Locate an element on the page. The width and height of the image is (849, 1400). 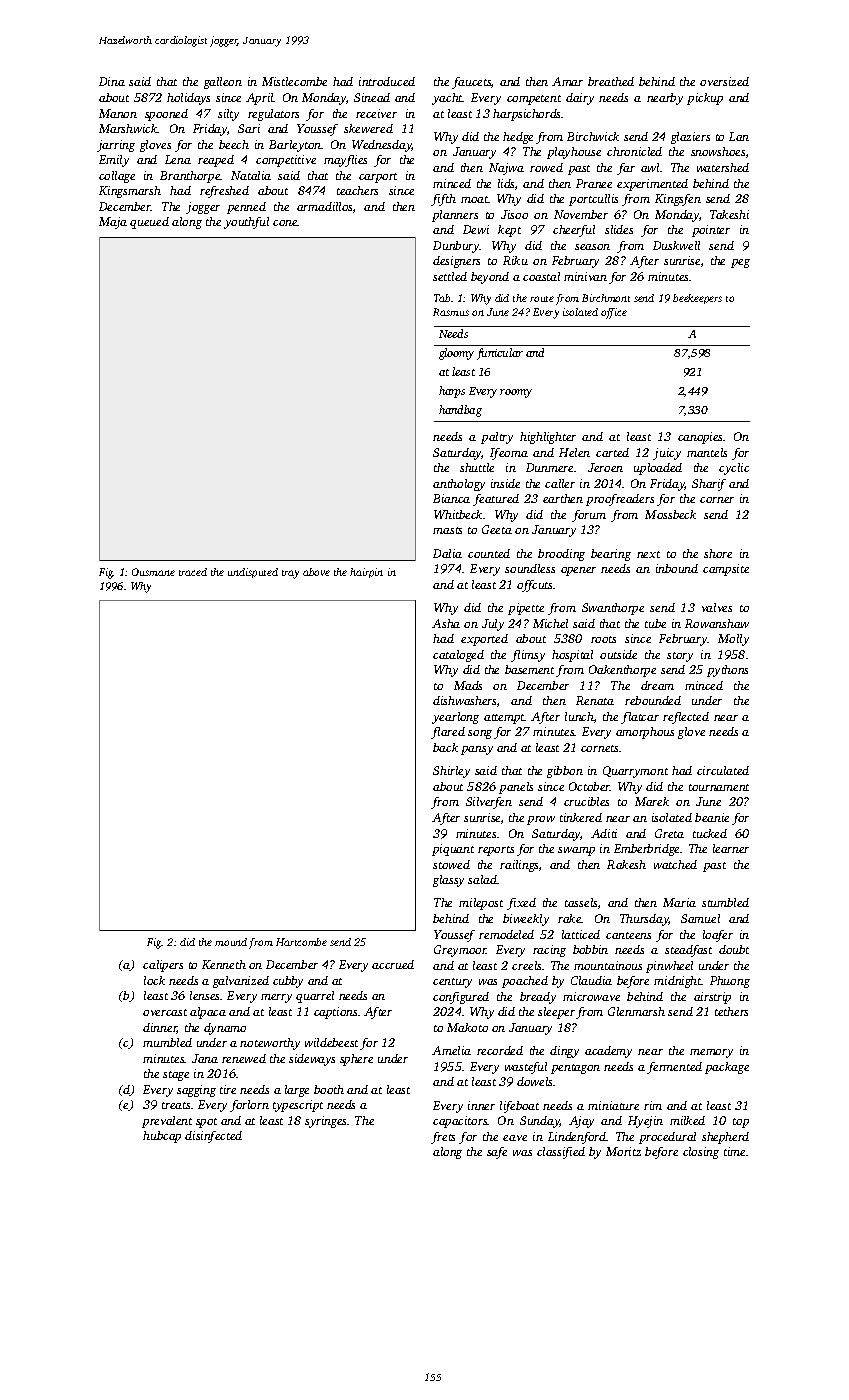
slides is located at coordinates (619, 229).
